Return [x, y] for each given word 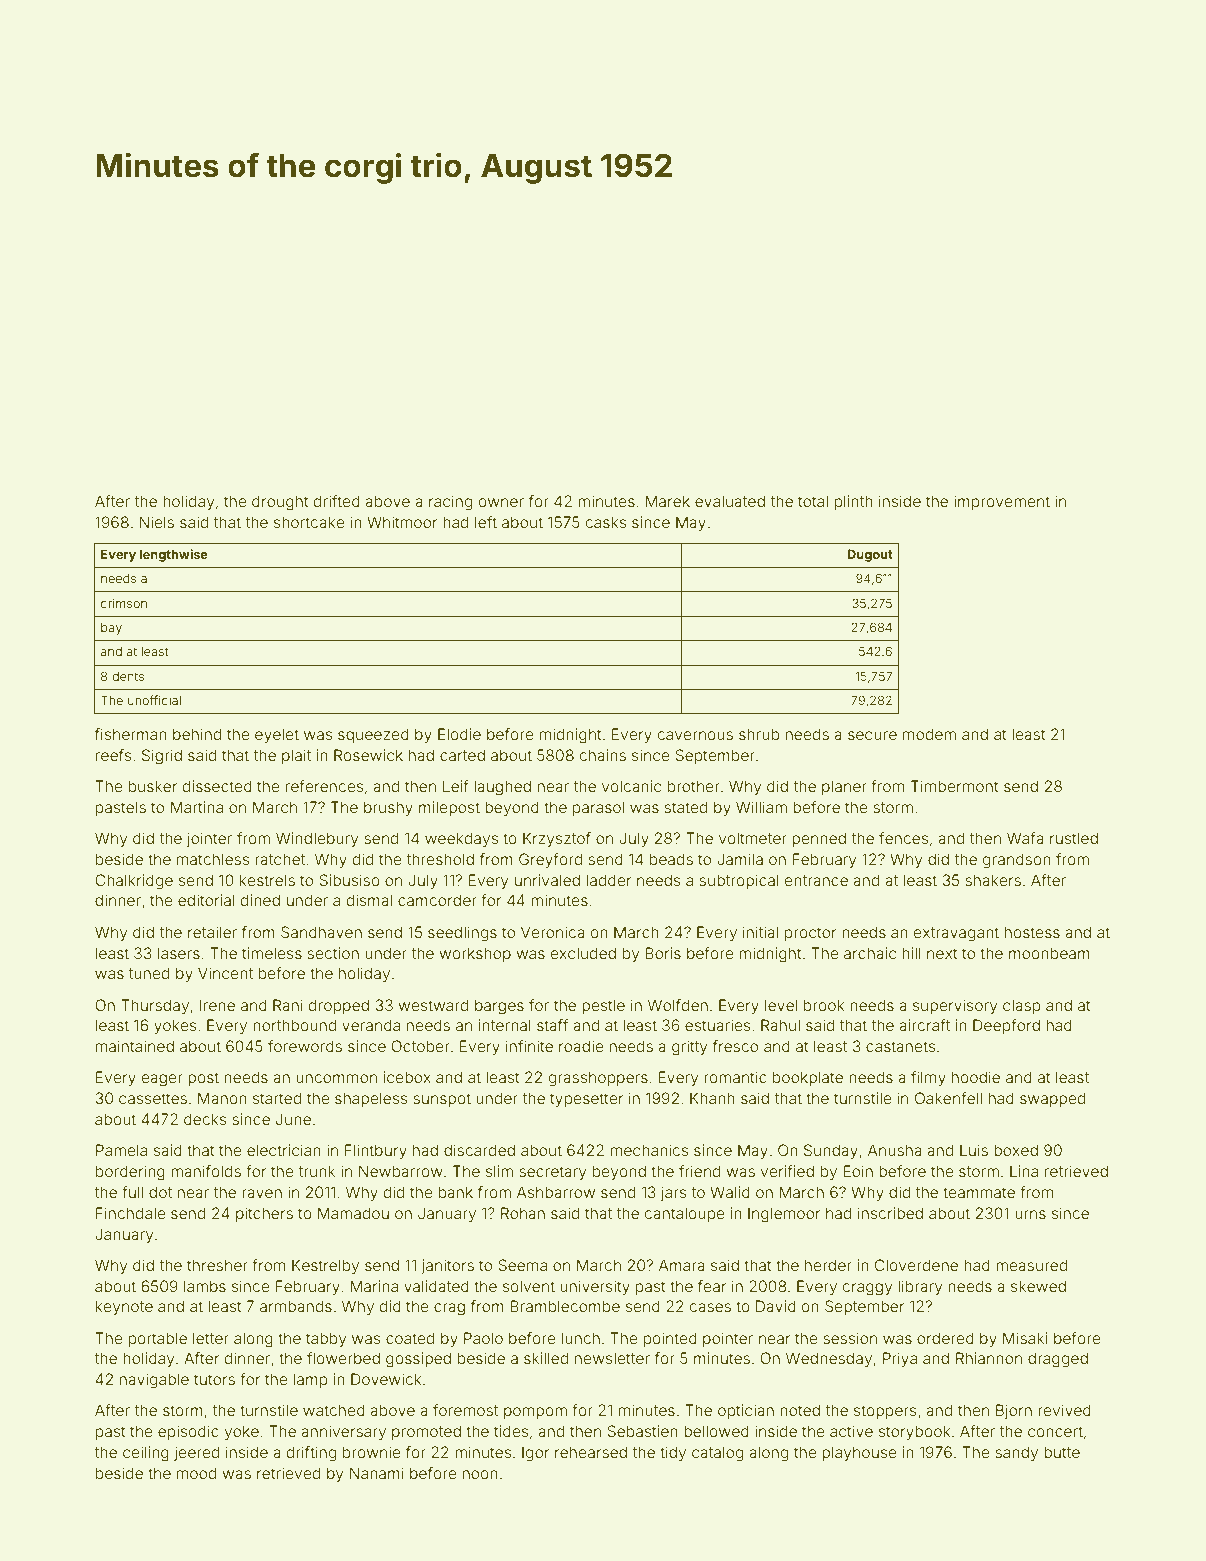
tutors [214, 1379]
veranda [371, 1025]
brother [694, 786]
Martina [197, 807]
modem [929, 734]
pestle [603, 1006]
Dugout [870, 555]
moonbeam [1049, 953]
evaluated [730, 501]
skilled [546, 1358]
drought [280, 503]
